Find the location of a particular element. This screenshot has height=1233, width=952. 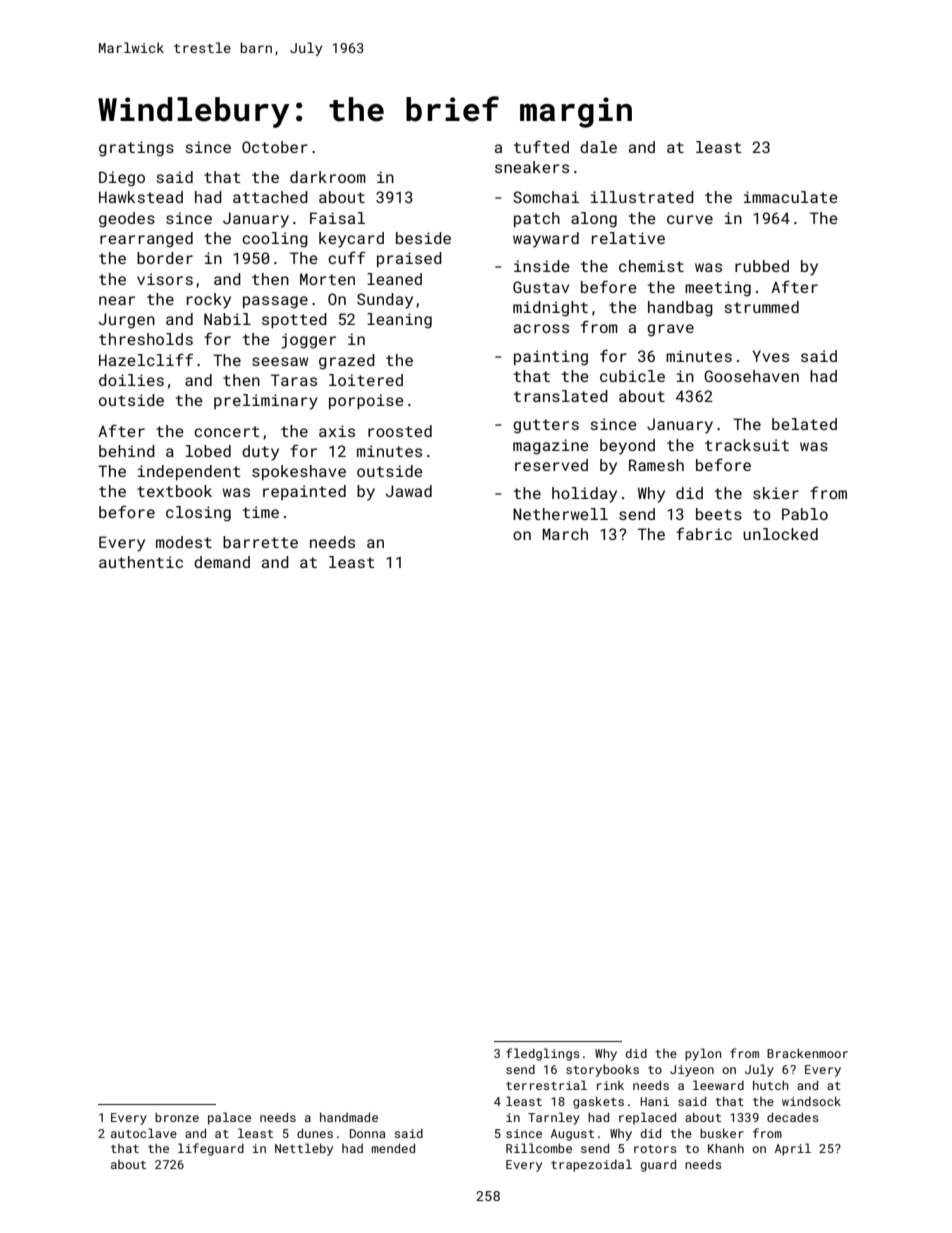

fledglings is located at coordinates (542, 1054).
